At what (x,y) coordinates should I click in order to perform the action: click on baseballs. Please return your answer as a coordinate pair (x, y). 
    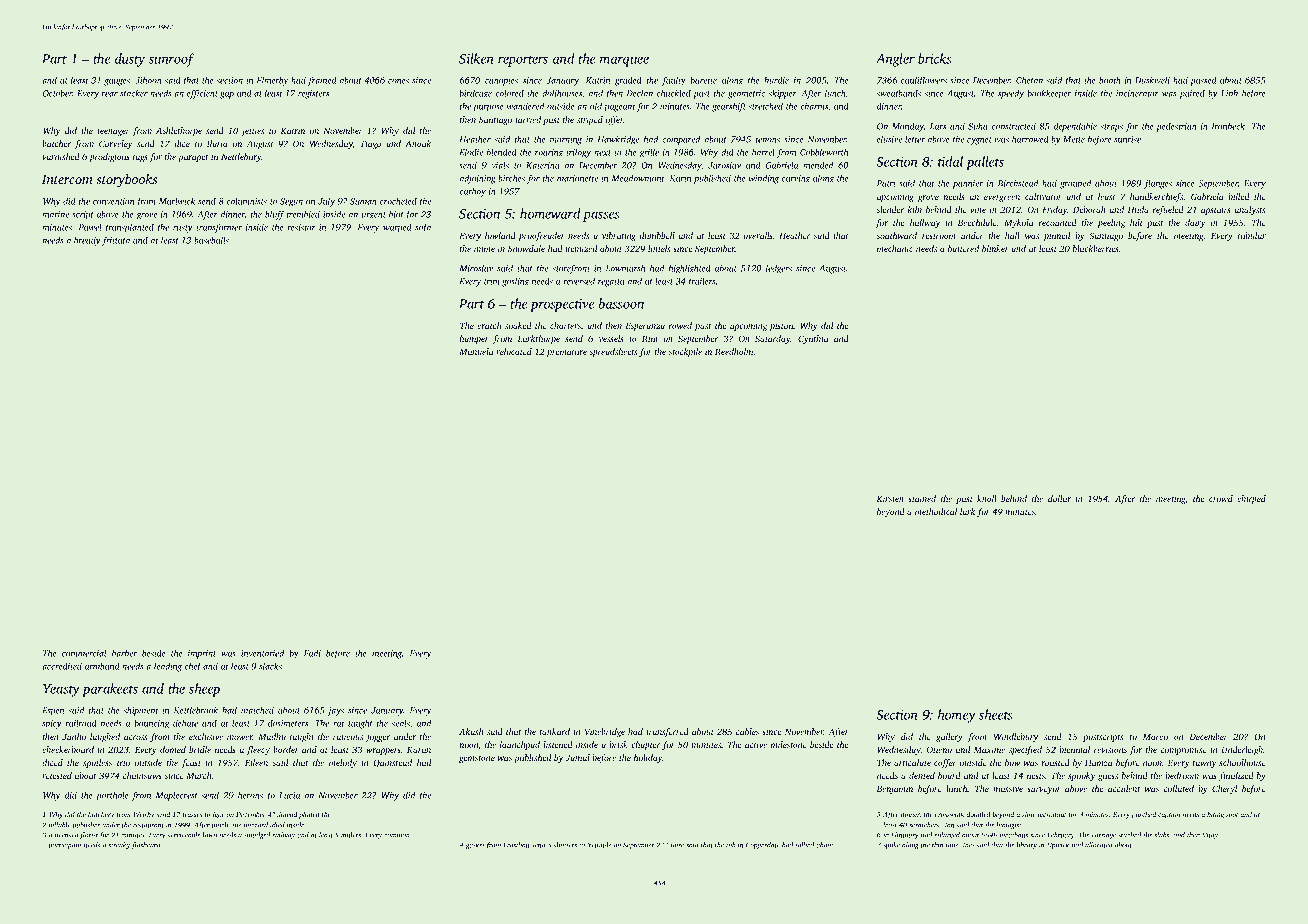
    Looking at the image, I should click on (211, 240).
